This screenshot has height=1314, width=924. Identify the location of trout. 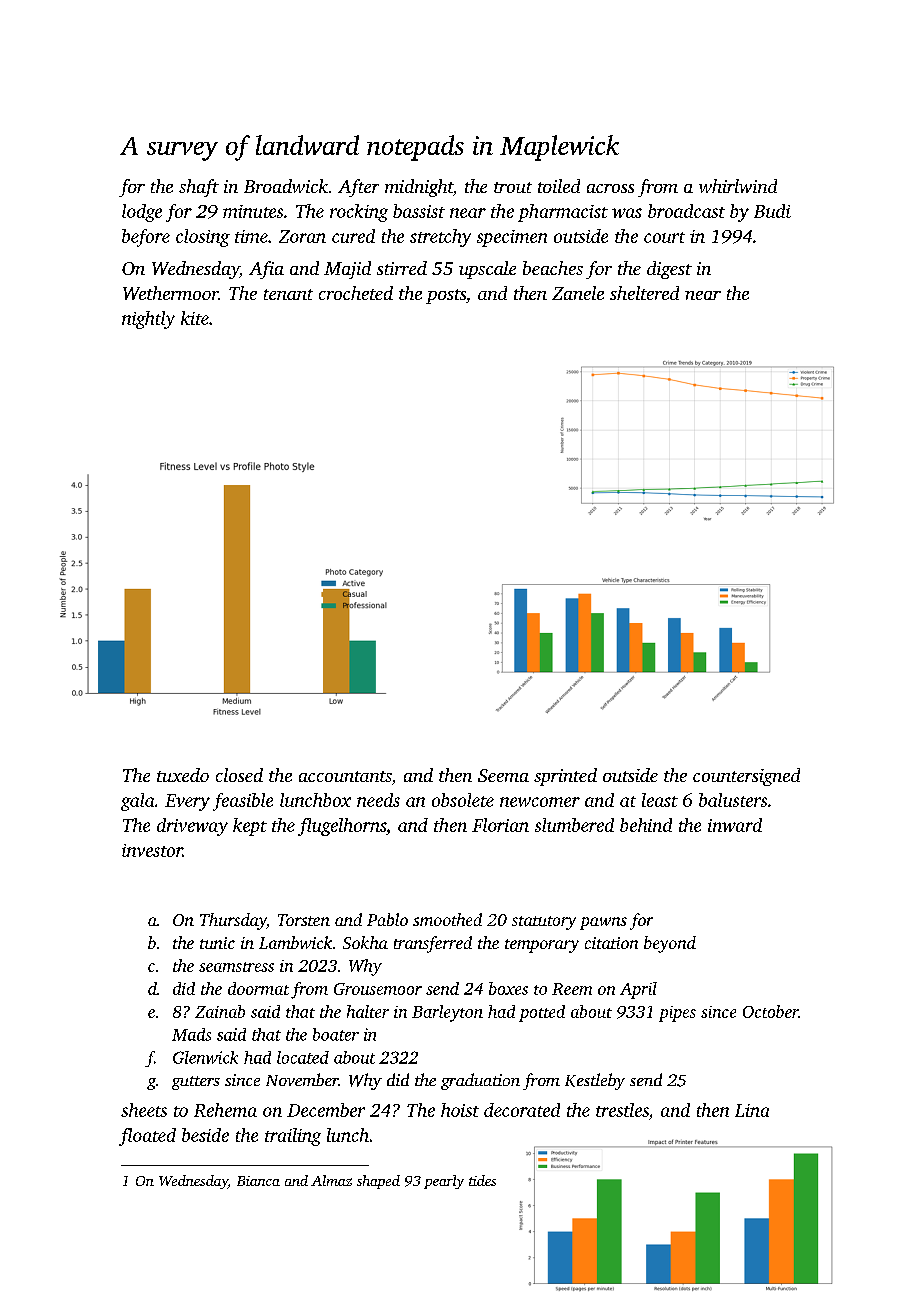
(513, 187).
